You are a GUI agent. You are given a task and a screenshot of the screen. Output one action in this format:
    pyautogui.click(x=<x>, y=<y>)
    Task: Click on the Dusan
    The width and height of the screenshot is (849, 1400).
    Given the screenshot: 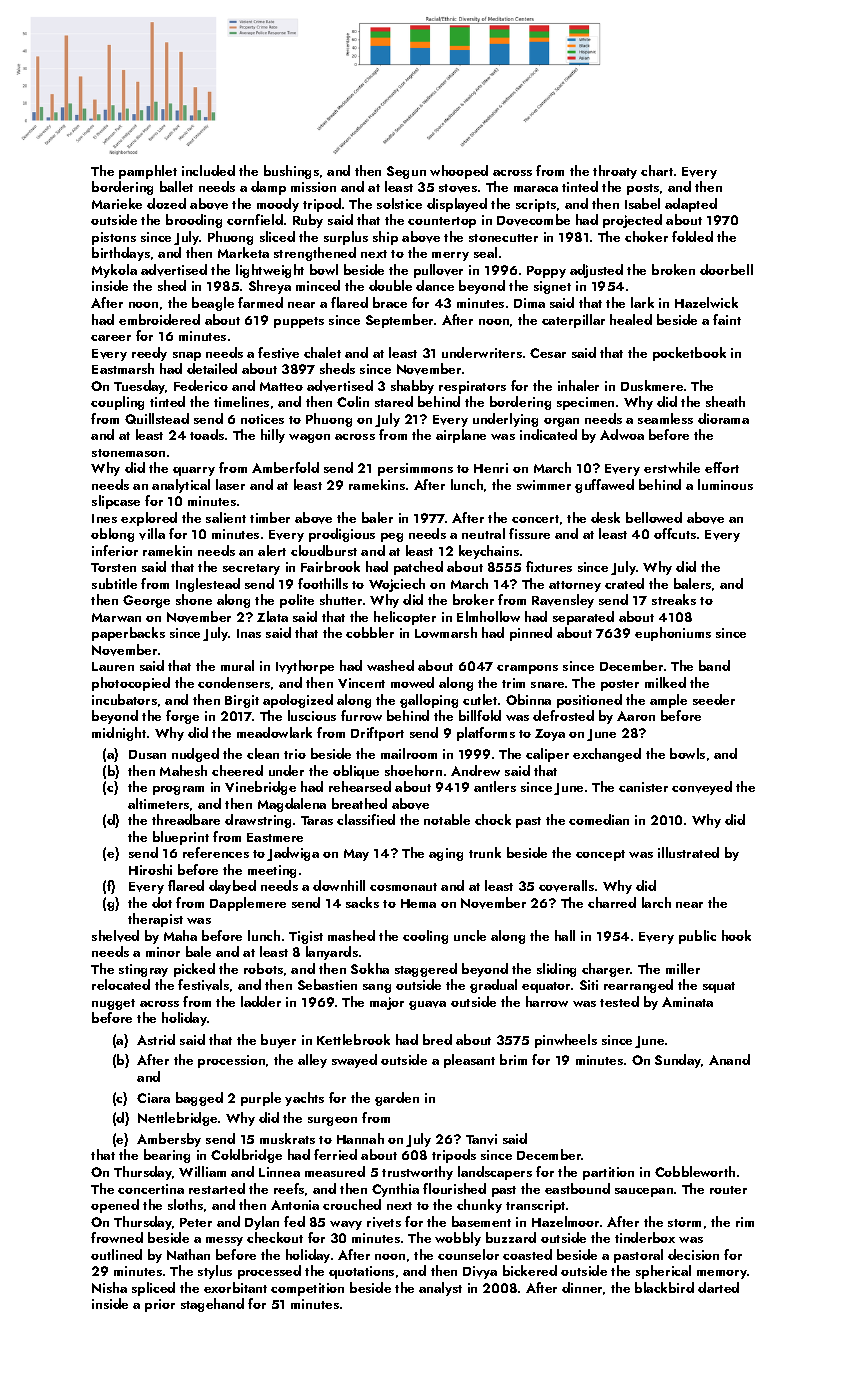 What is the action you would take?
    pyautogui.click(x=147, y=754)
